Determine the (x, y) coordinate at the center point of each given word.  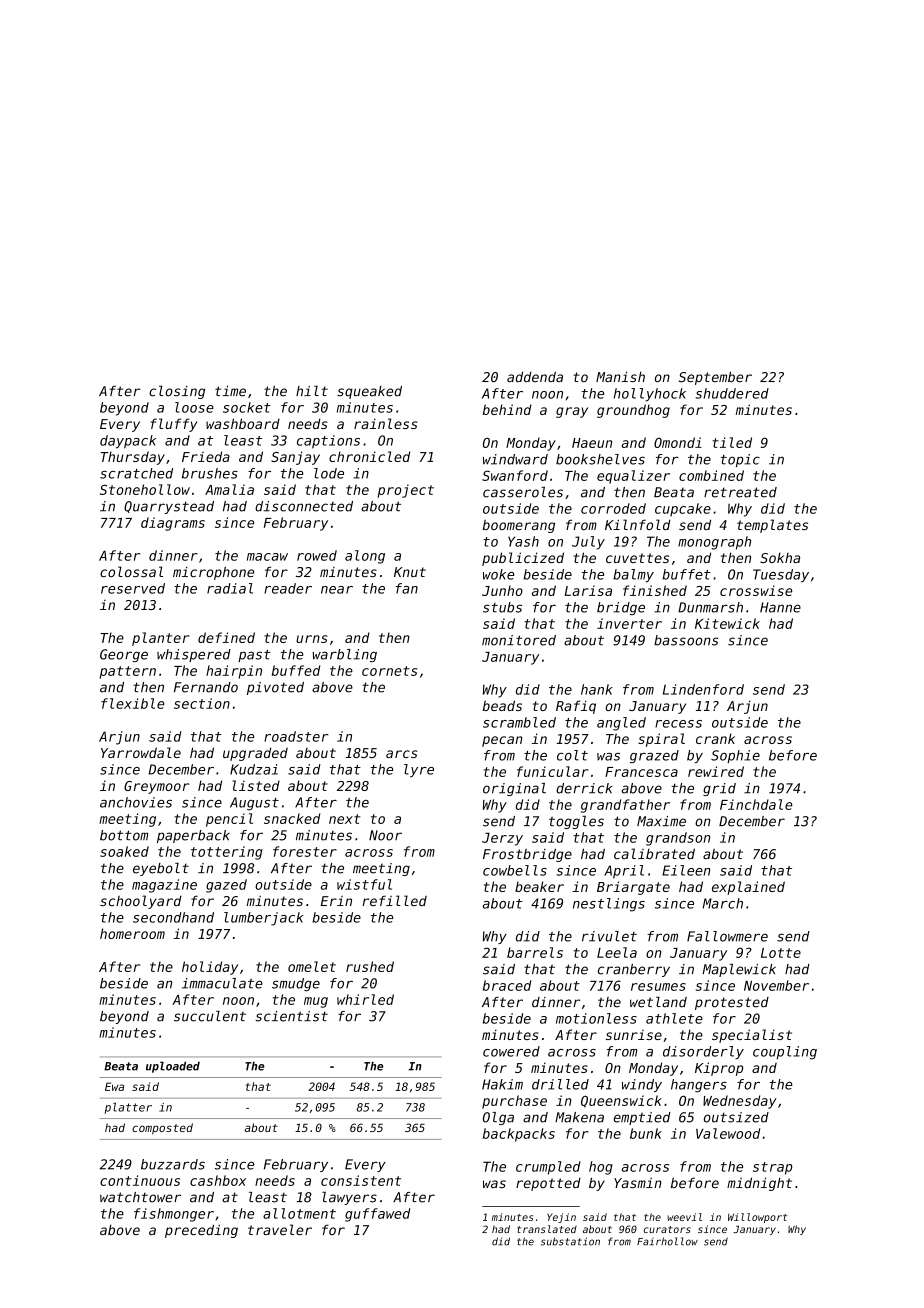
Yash (523, 541)
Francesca (641, 772)
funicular (553, 771)
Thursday (133, 458)
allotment (299, 1213)
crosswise (756, 590)
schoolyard (141, 902)
